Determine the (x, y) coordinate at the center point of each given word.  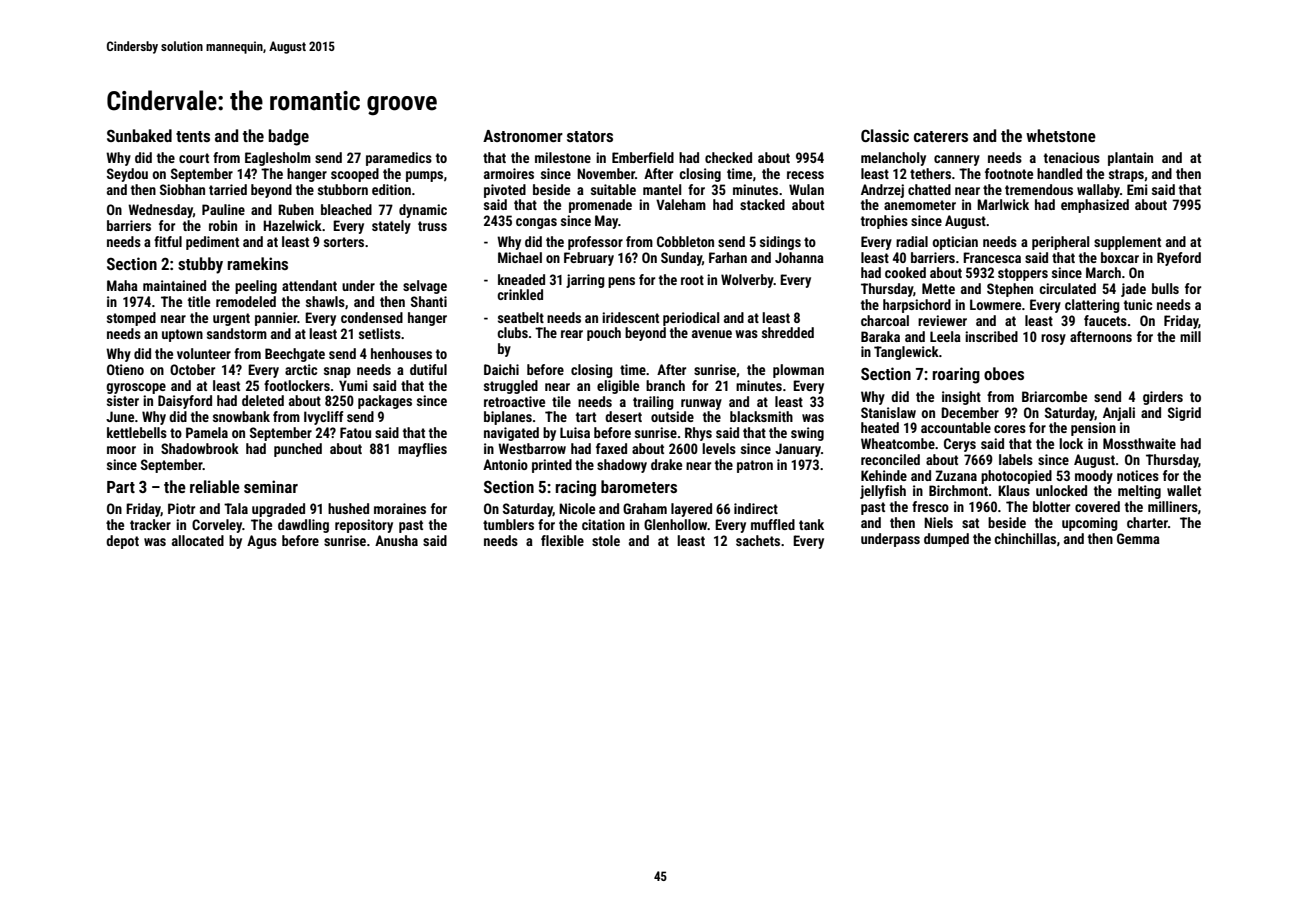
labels (1016, 459)
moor (121, 450)
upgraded (278, 510)
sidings (780, 243)
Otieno (125, 369)
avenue (712, 334)
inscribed (991, 336)
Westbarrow (532, 448)
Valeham (681, 204)
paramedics (399, 159)
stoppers (1023, 274)
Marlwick (1003, 204)
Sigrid (1184, 414)
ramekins (258, 263)
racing (576, 488)
